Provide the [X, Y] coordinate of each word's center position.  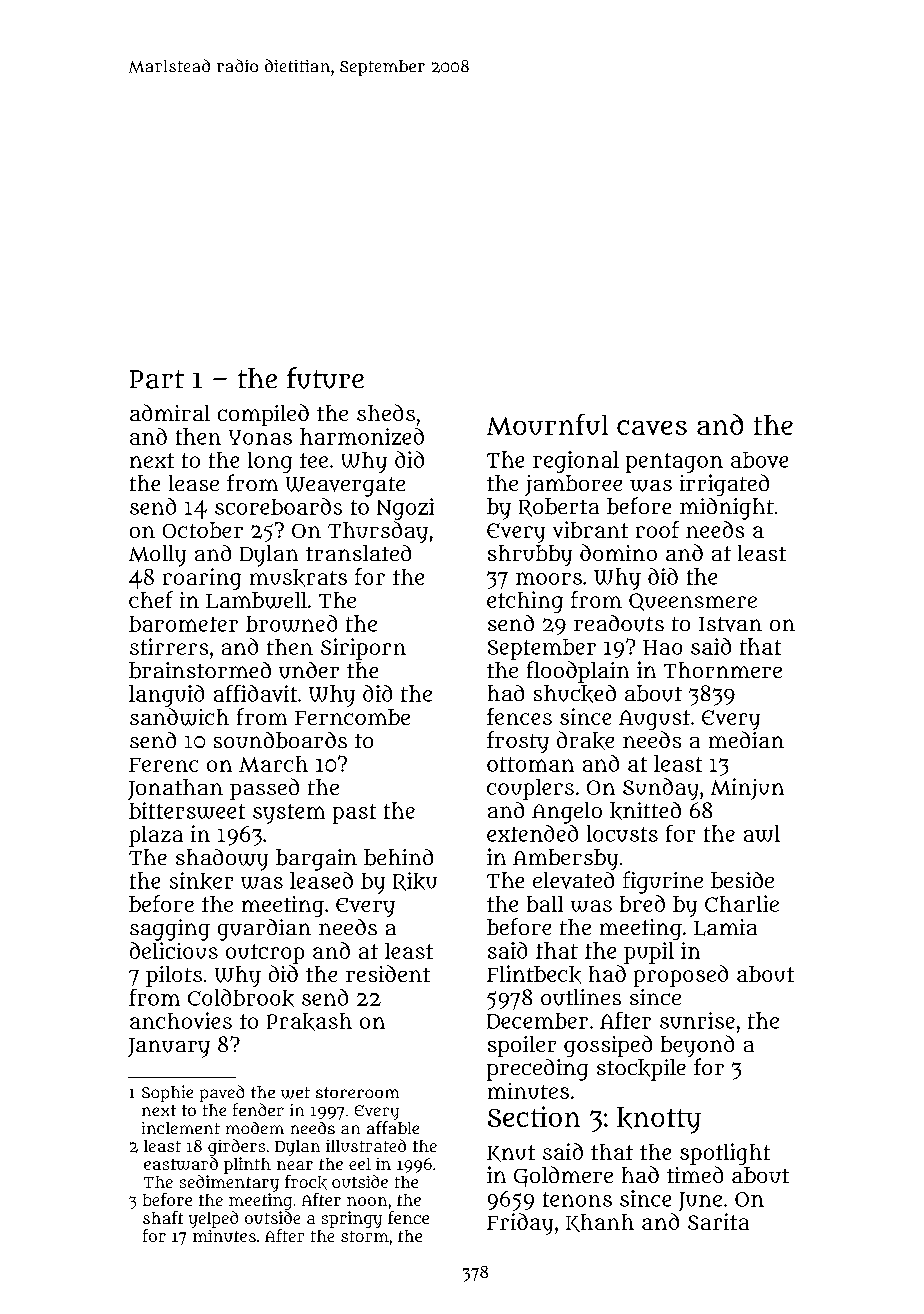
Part [157, 379]
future [325, 378]
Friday [520, 1224]
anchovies [181, 1020]
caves [652, 427]
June [700, 1201]
